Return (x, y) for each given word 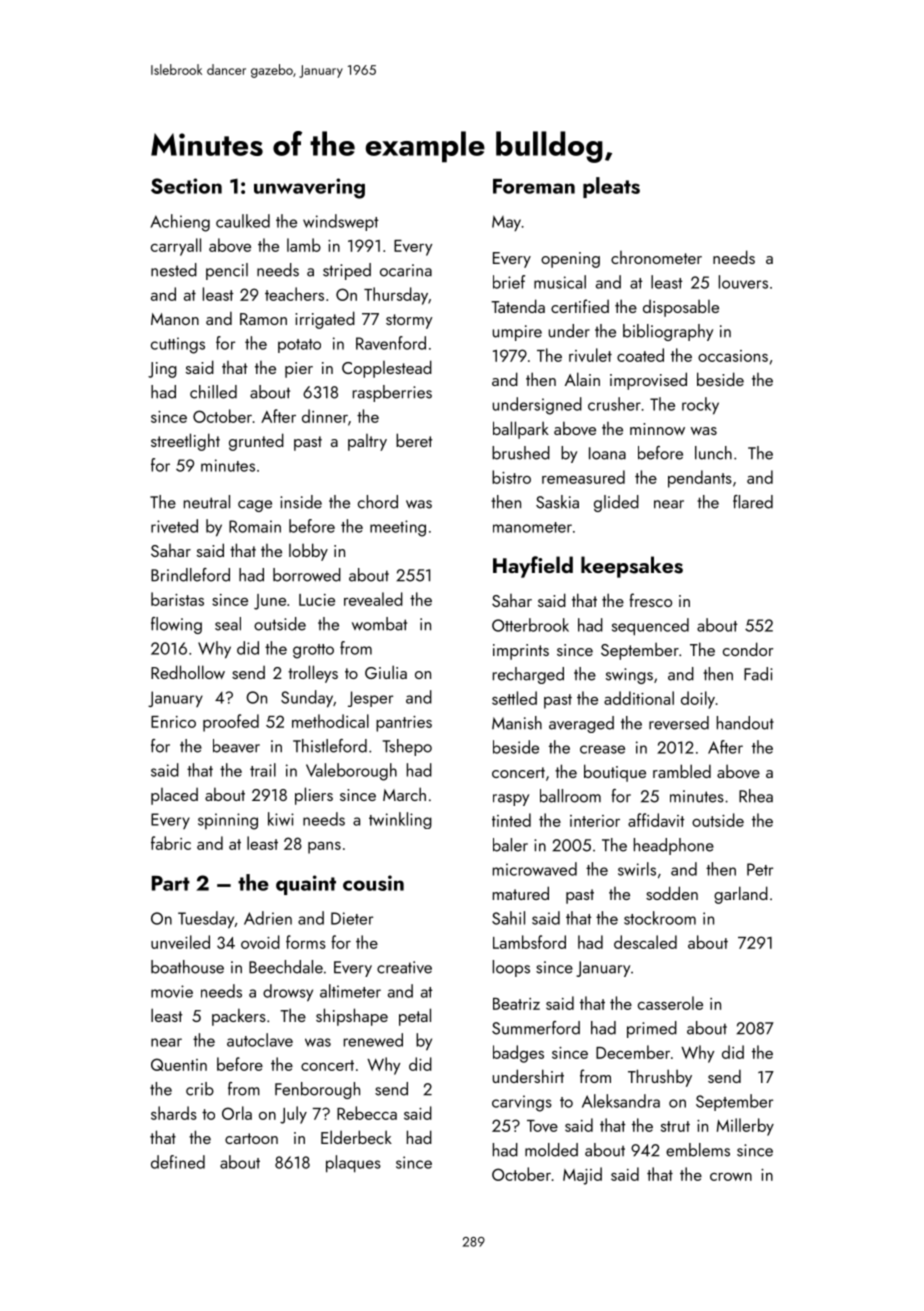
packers (239, 1017)
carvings (522, 1103)
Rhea (756, 796)
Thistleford (330, 746)
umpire (517, 333)
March (404, 794)
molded (551, 1150)
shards (174, 1113)
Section (186, 186)
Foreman (534, 186)
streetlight (185, 442)
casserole (670, 1003)
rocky (700, 406)
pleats (611, 187)
